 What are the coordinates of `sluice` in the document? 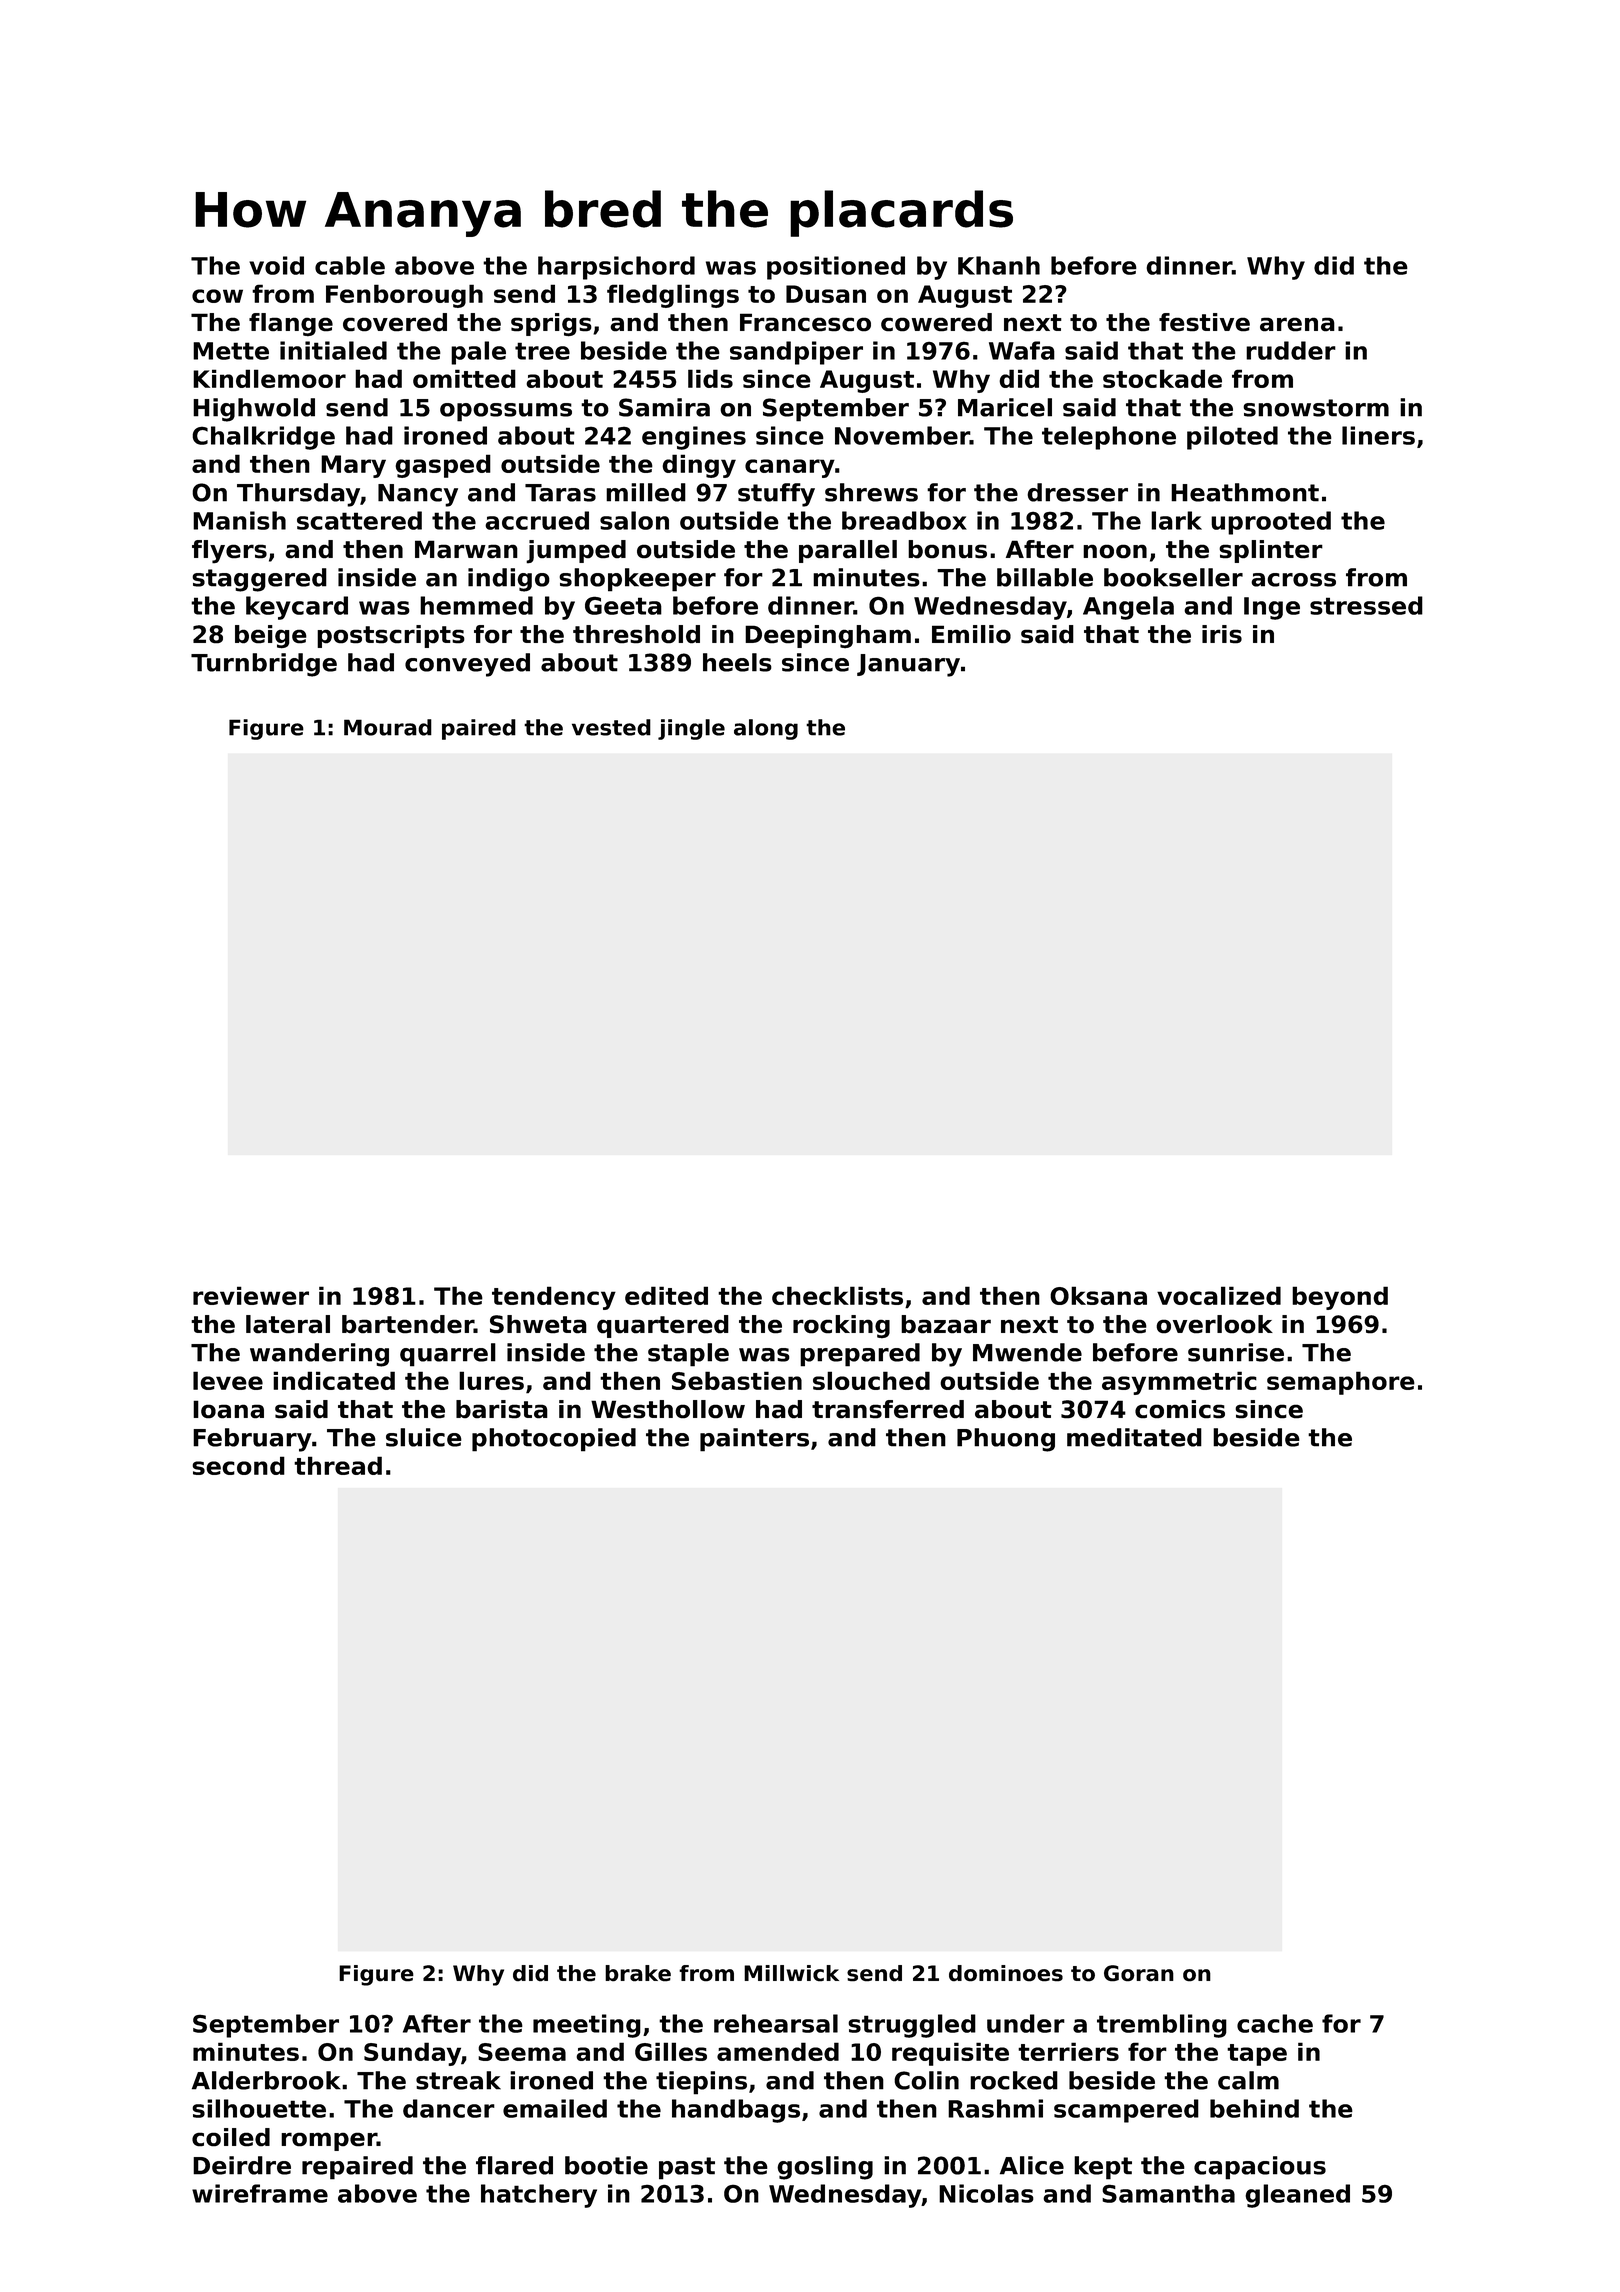 It's located at (424, 1437).
